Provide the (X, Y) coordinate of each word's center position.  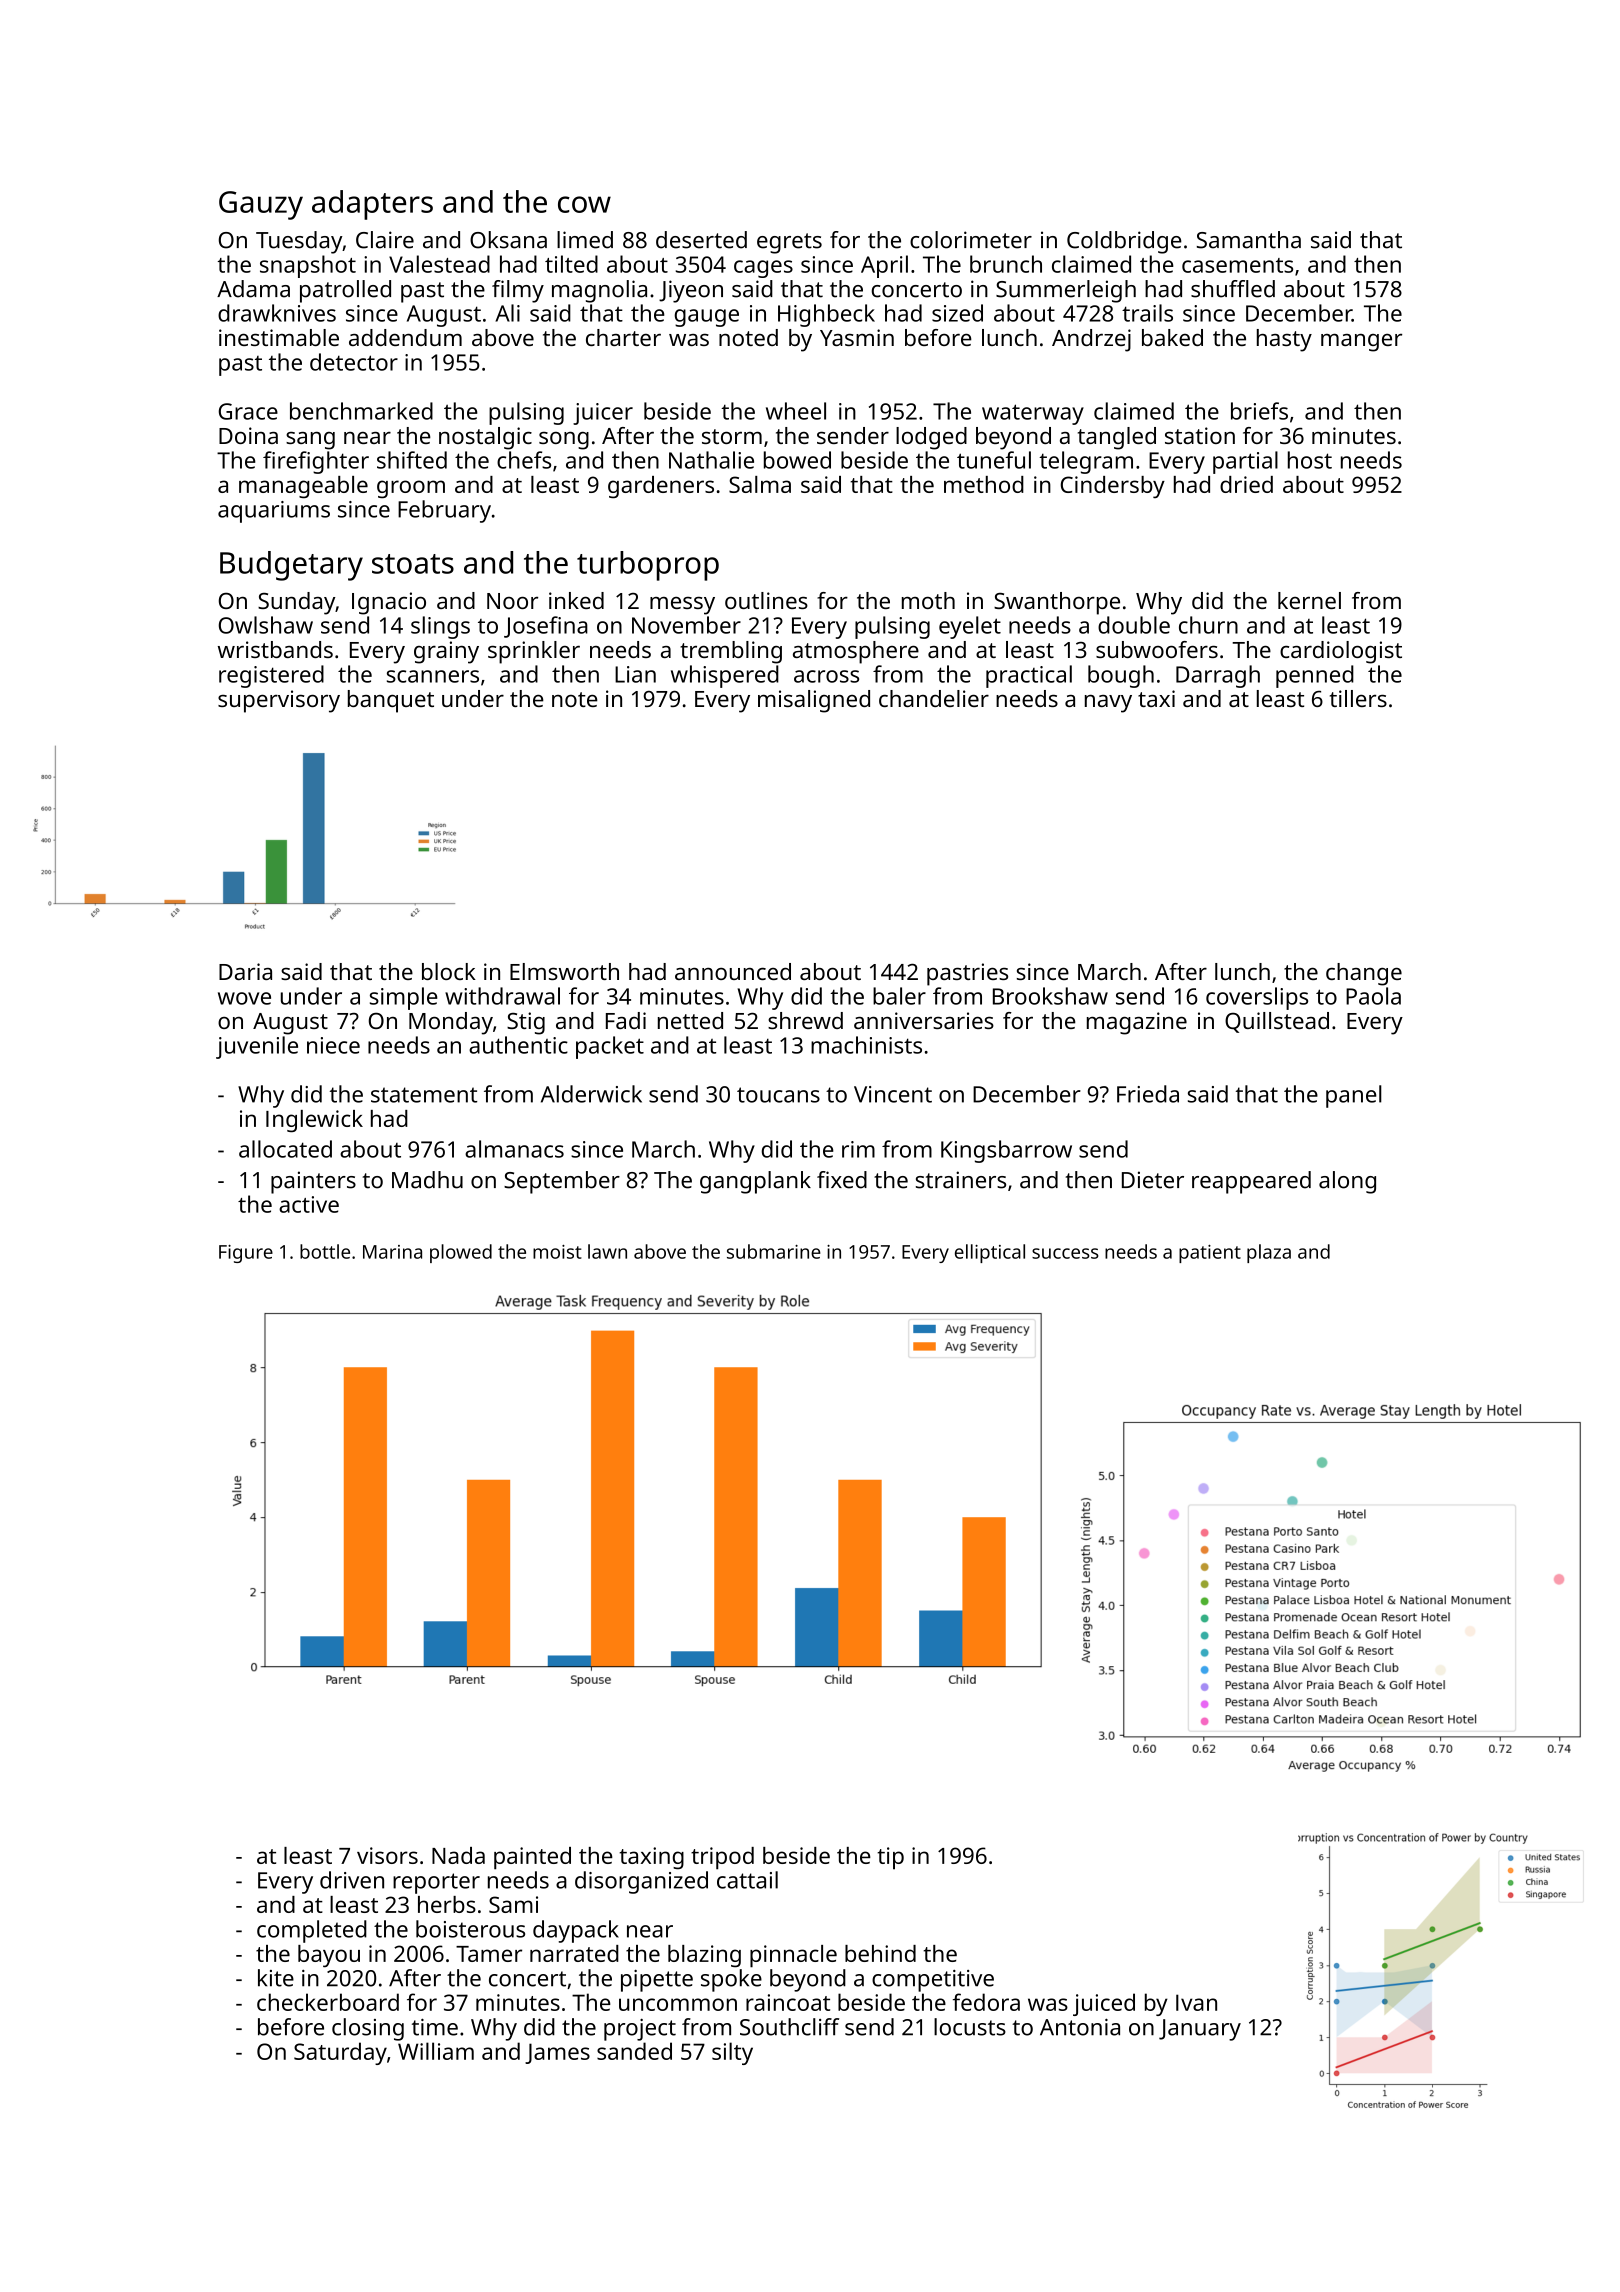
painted (532, 1858)
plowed (461, 1253)
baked (1172, 337)
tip (890, 1858)
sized (957, 313)
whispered (725, 676)
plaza (1269, 1253)
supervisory (279, 701)
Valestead (439, 264)
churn (1208, 625)
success (1065, 1253)
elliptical (990, 1253)
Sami (513, 1904)
